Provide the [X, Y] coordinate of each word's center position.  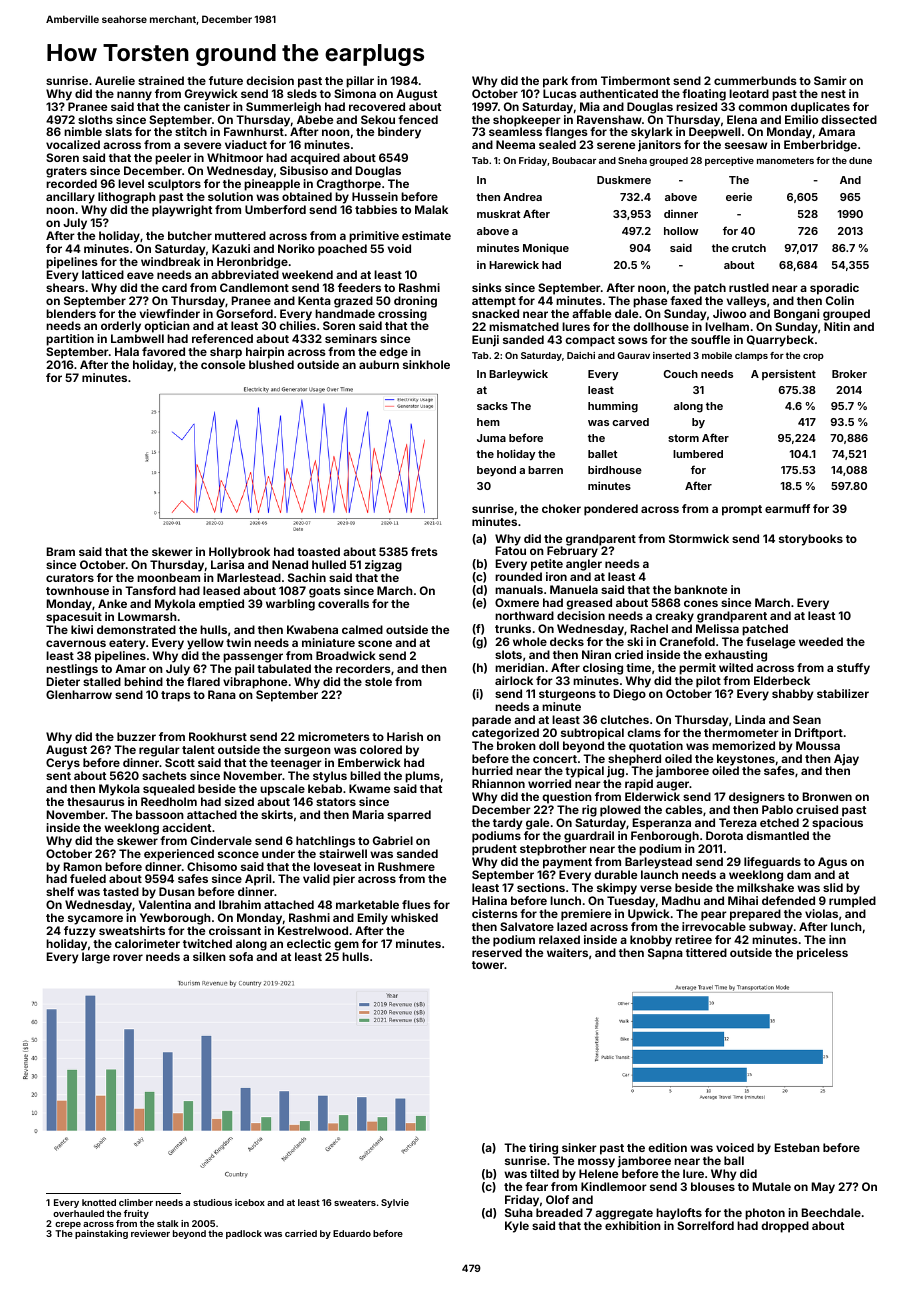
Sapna [665, 954]
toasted [318, 551]
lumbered [698, 454]
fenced [418, 119]
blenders [71, 313]
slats [118, 131]
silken [209, 956]
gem [346, 946]
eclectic [309, 943]
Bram [61, 551]
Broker [849, 374]
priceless [822, 954]
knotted [99, 1202]
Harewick [514, 264]
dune [860, 160]
